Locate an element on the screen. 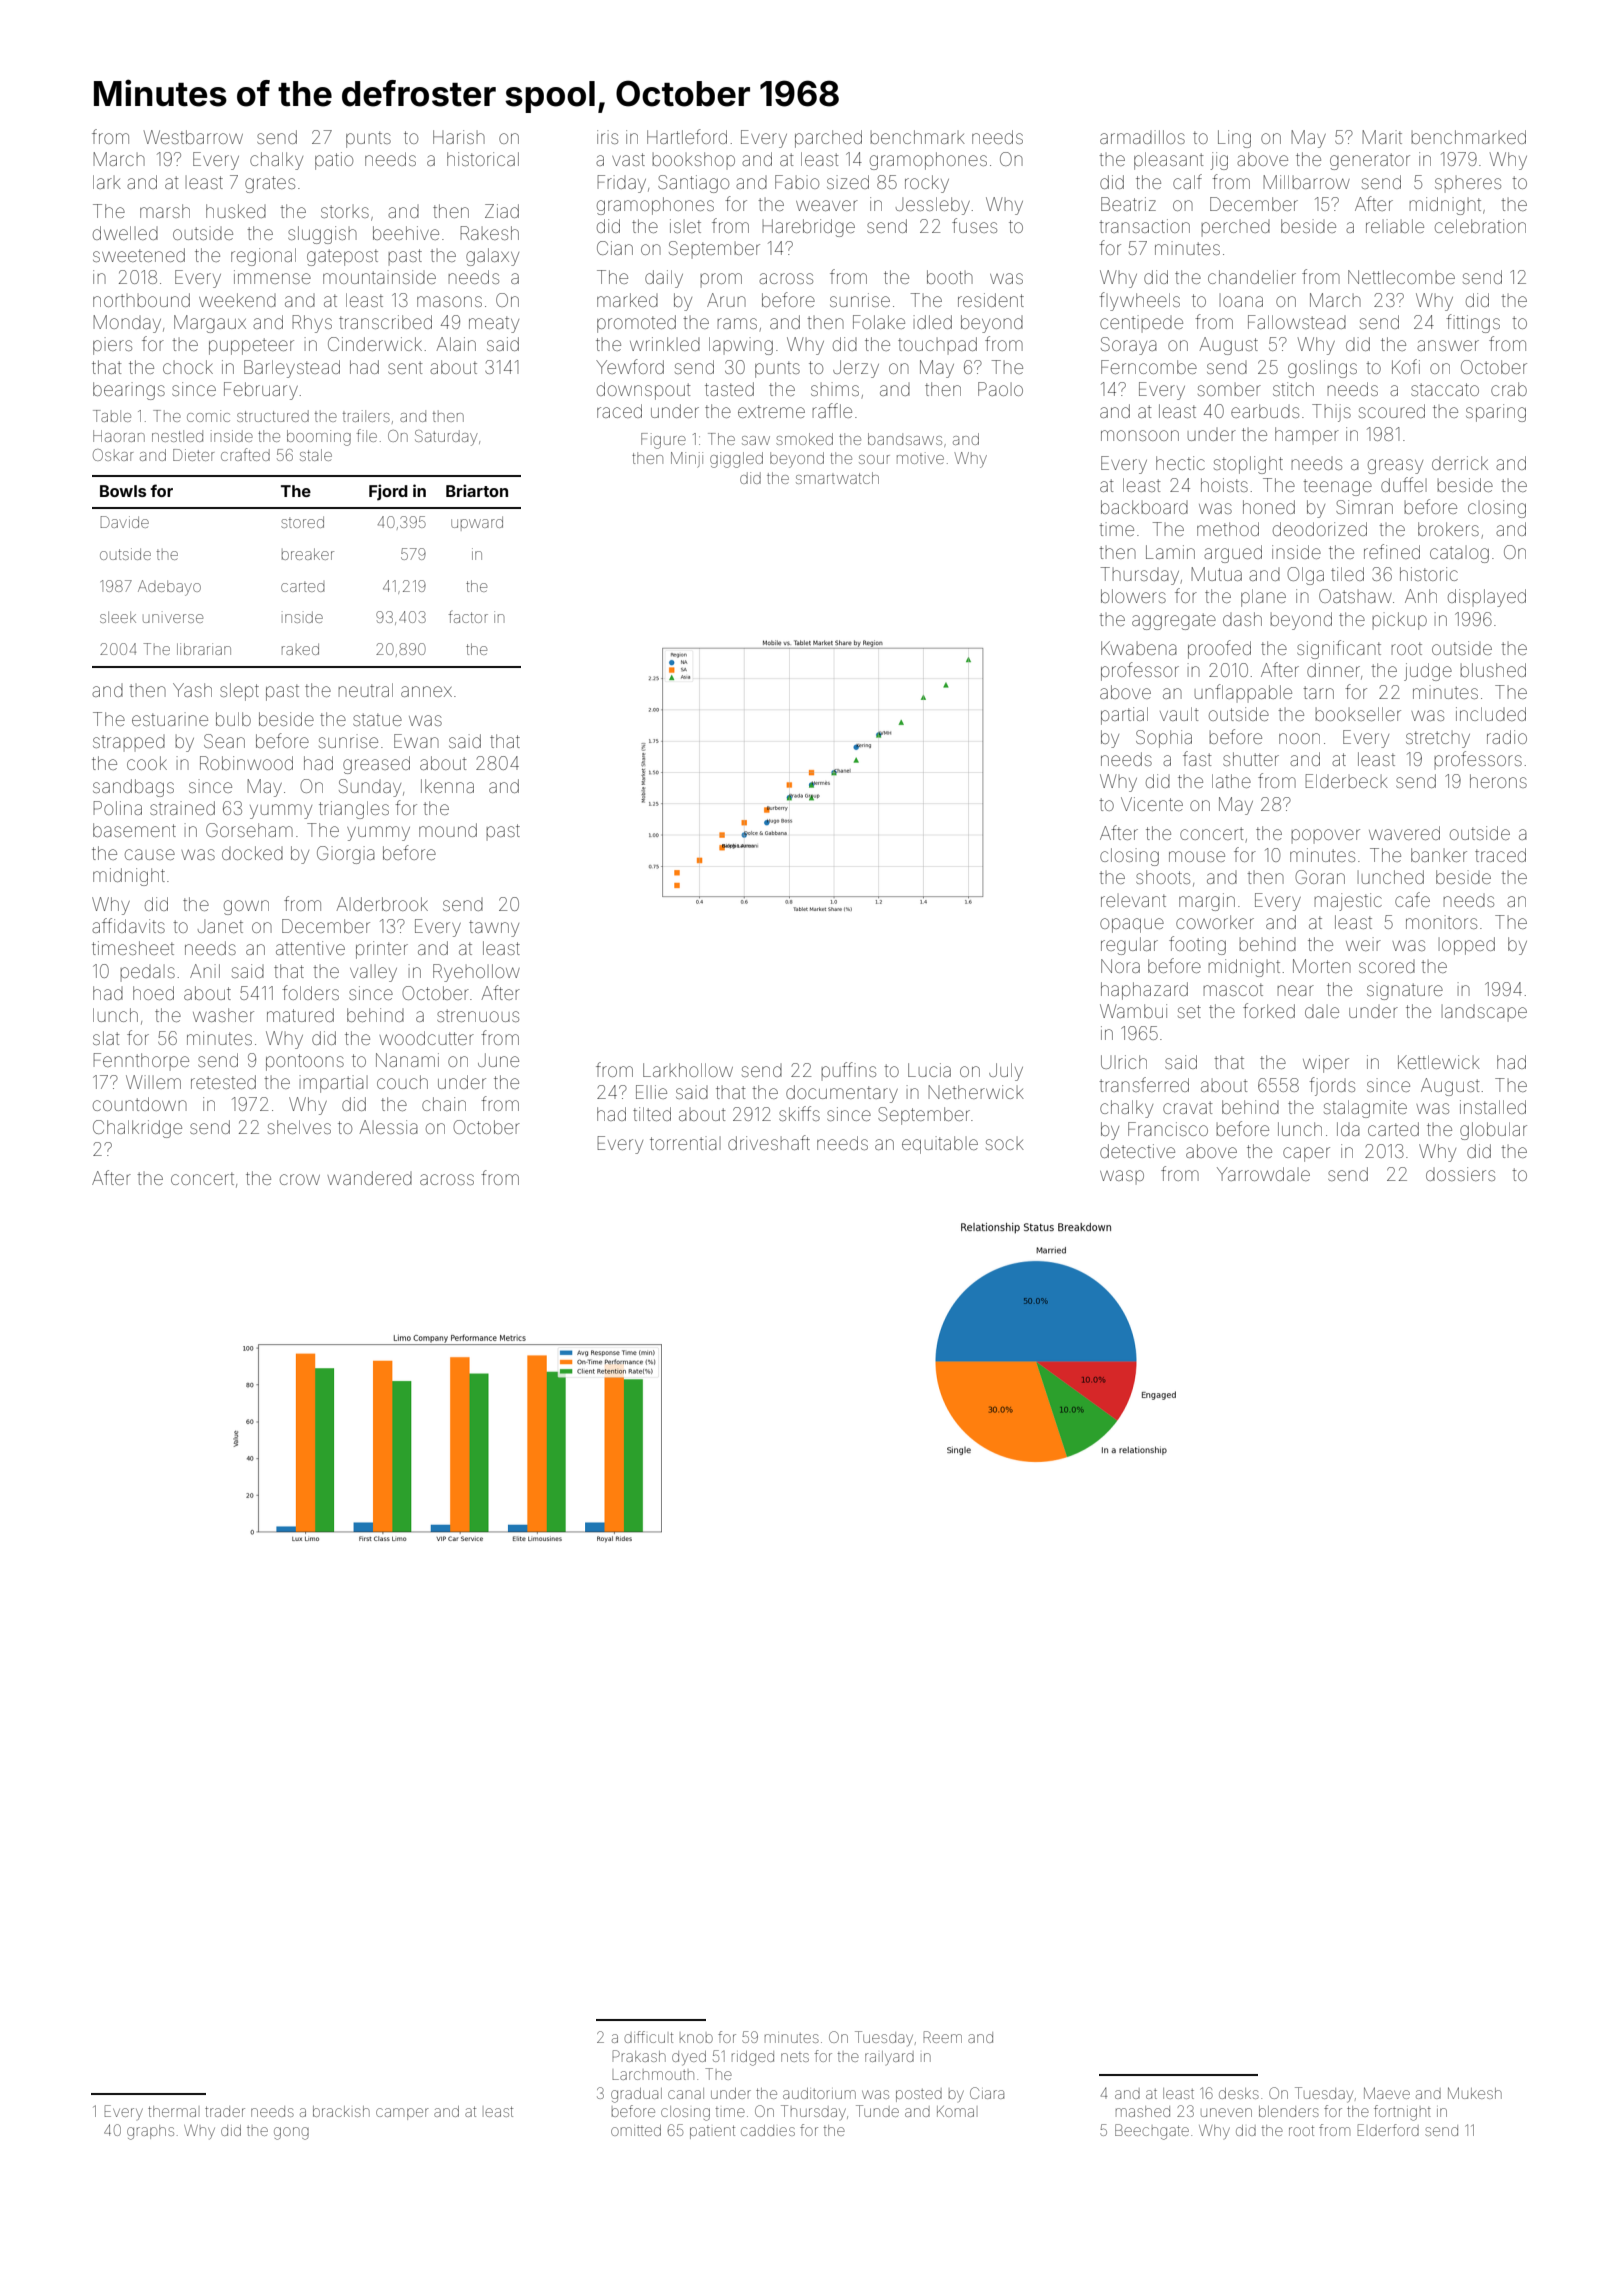  librarian is located at coordinates (204, 649).
